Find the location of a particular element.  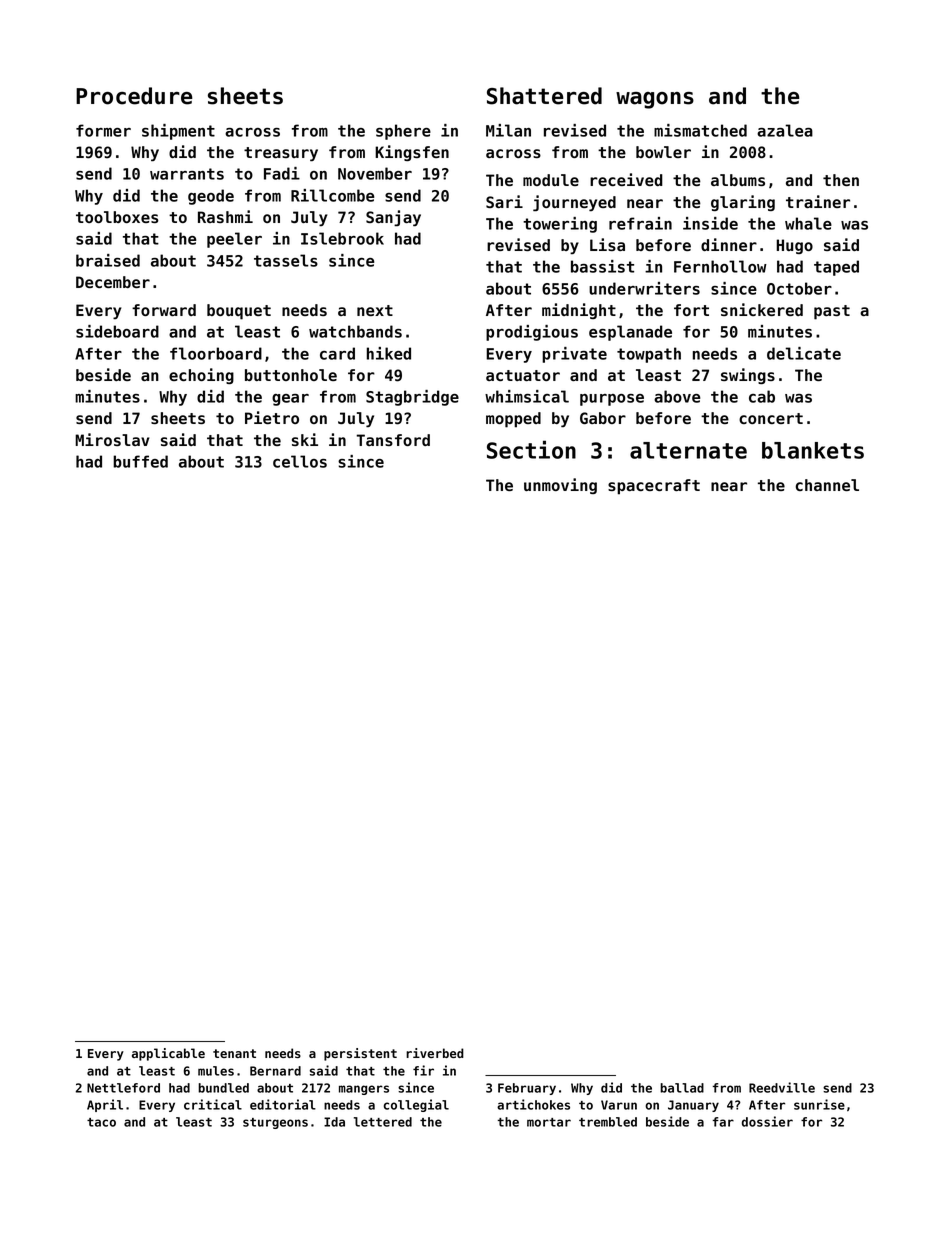

Pietro is located at coordinates (272, 417).
